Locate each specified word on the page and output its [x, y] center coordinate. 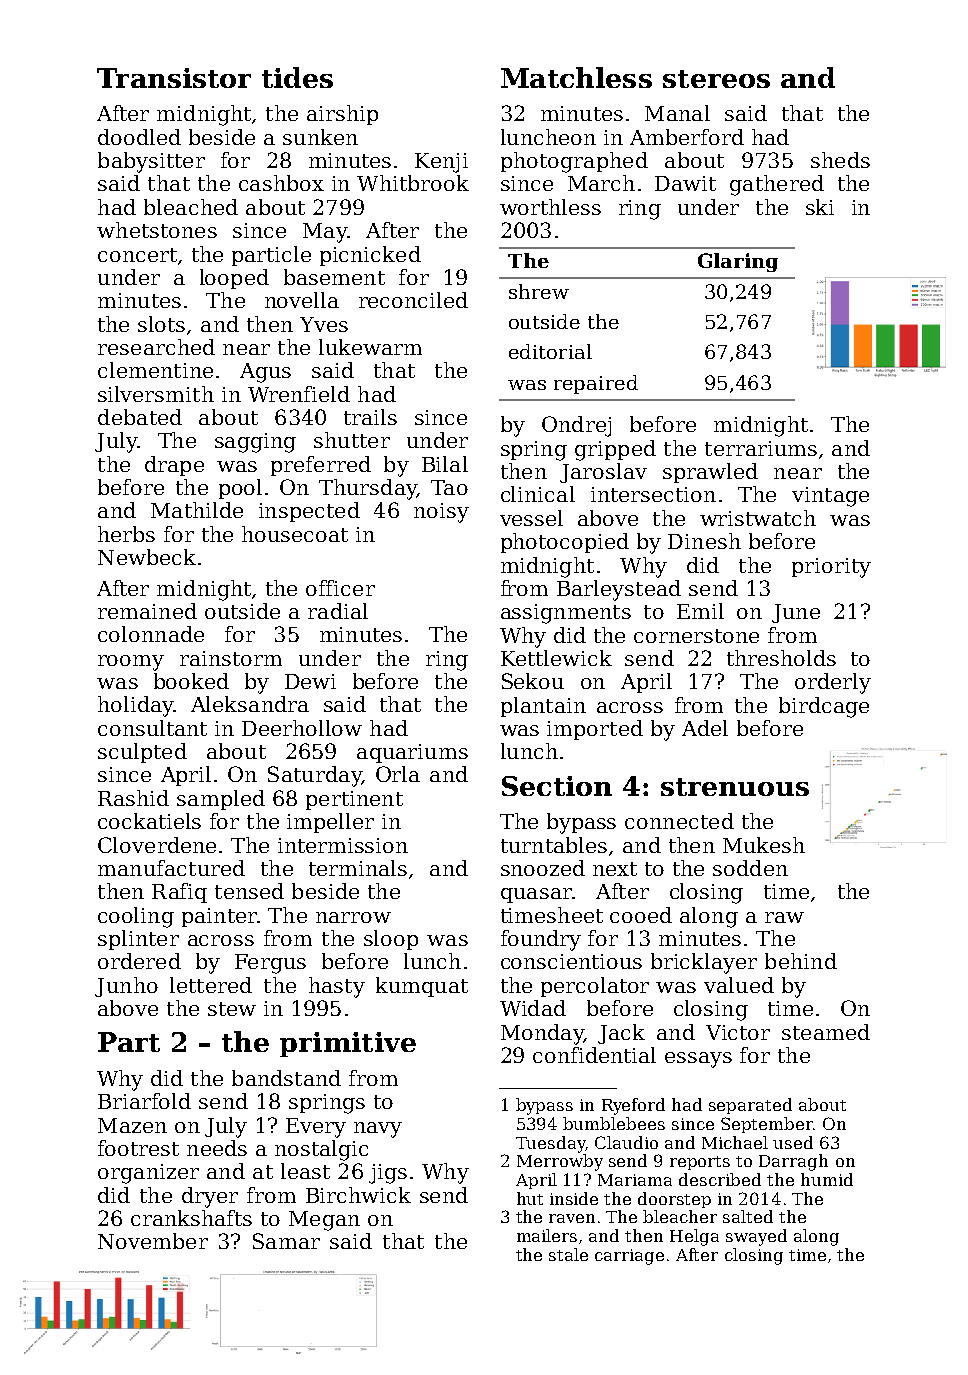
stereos [716, 79]
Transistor [174, 78]
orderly [833, 683]
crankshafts [191, 1218]
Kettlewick [556, 658]
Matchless [576, 77]
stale [568, 1254]
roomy [131, 663]
